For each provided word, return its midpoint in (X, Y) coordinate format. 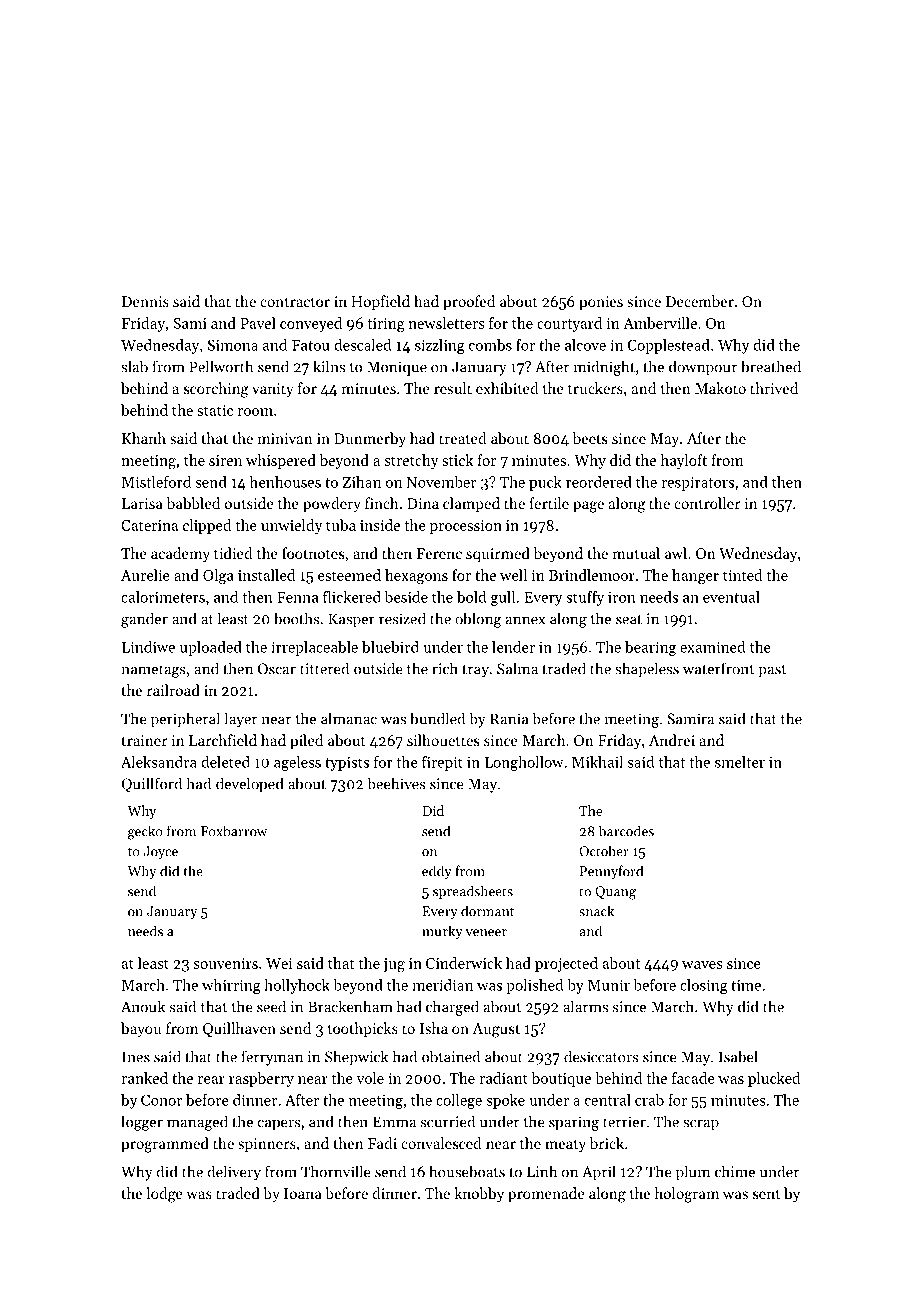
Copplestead (669, 346)
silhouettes (443, 740)
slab (134, 366)
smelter (740, 762)
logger (142, 1123)
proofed (469, 302)
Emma (394, 1122)
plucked (774, 1079)
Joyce (160, 853)
